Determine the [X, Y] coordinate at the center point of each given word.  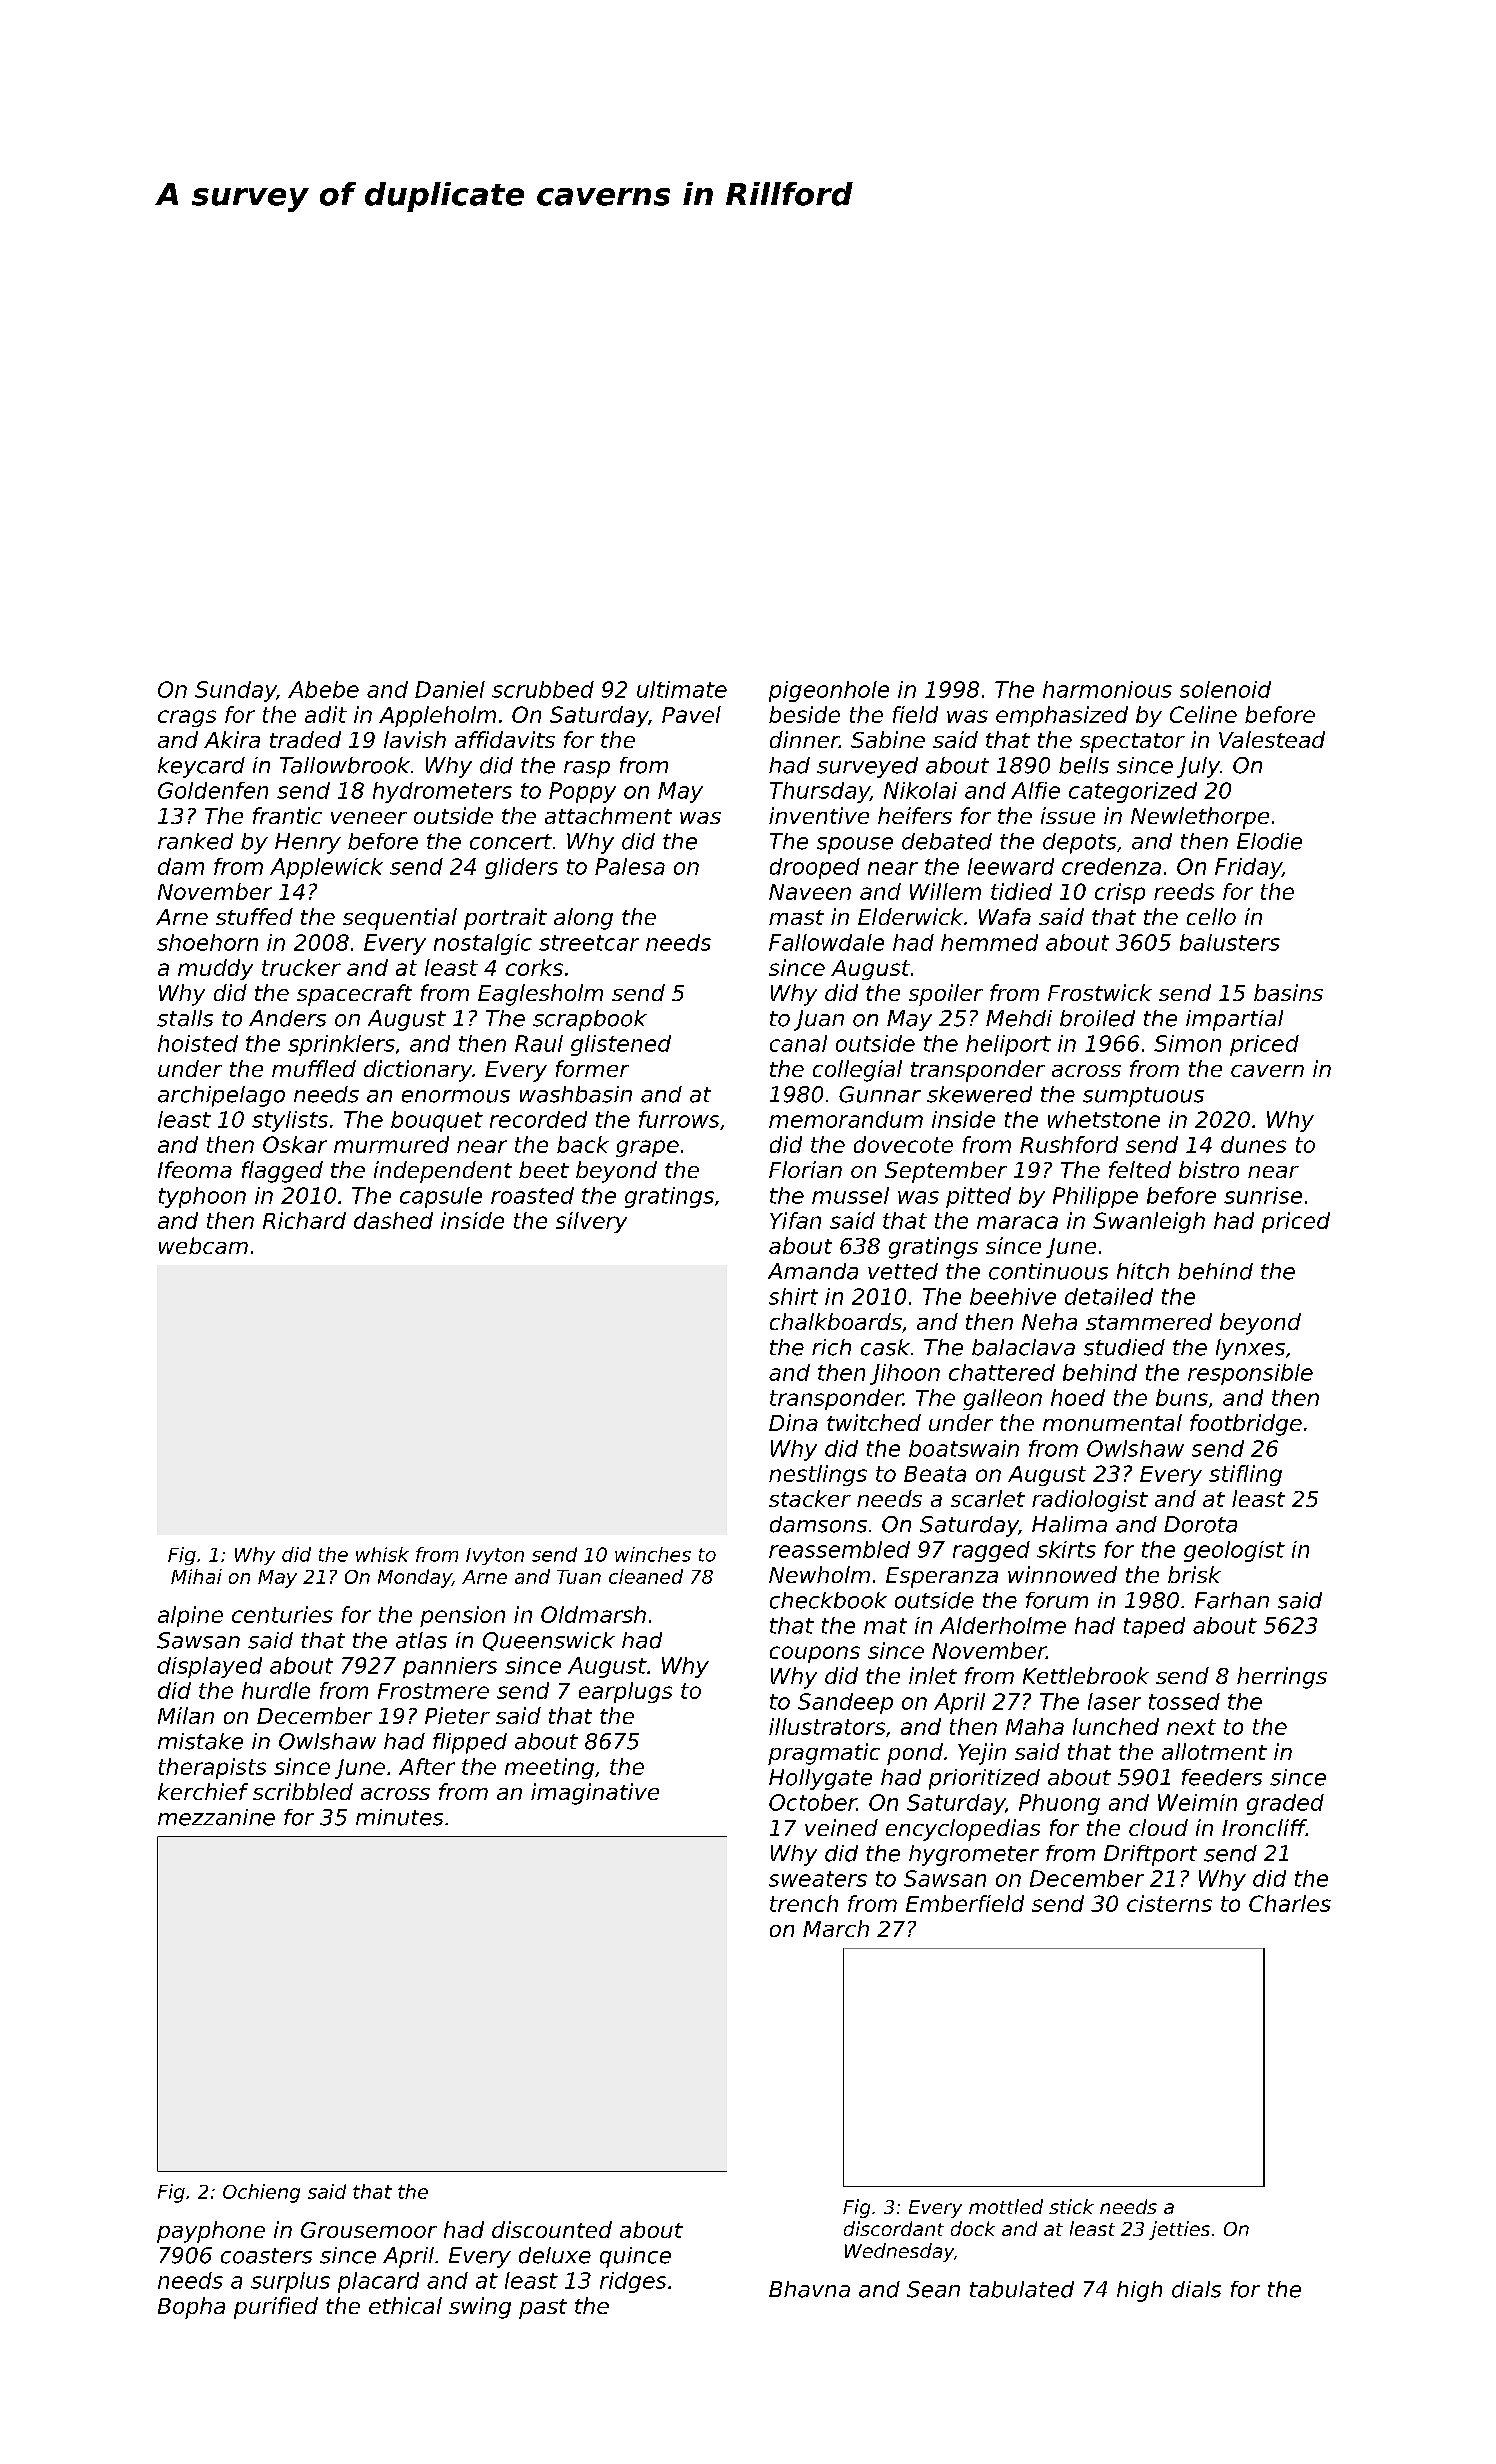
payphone [211, 2232]
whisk [382, 1554]
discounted [552, 2229]
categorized [1133, 792]
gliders [521, 868]
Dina [793, 1422]
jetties [1179, 2230]
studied [1124, 1347]
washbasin [576, 1094]
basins [1288, 992]
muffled [314, 1068]
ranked [195, 841]
